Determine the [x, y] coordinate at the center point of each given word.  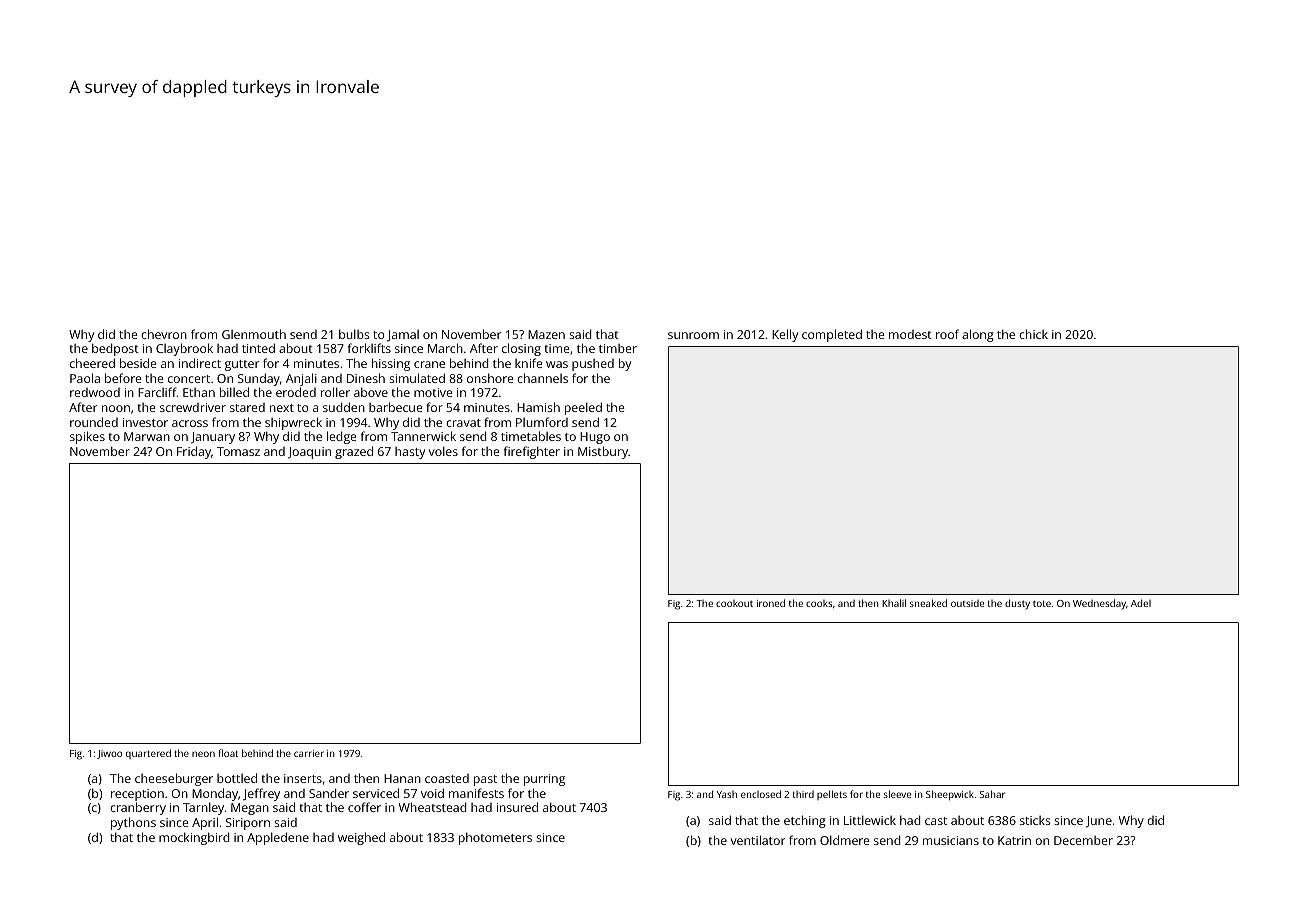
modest [910, 334]
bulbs [354, 334]
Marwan [147, 436]
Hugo [595, 438]
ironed [771, 603]
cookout [734, 603]
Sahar [992, 794]
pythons [133, 823]
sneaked [928, 603]
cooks [819, 603]
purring [544, 780]
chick [1033, 334]
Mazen [546, 334]
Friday [194, 452]
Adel [1141, 603]
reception [137, 795]
